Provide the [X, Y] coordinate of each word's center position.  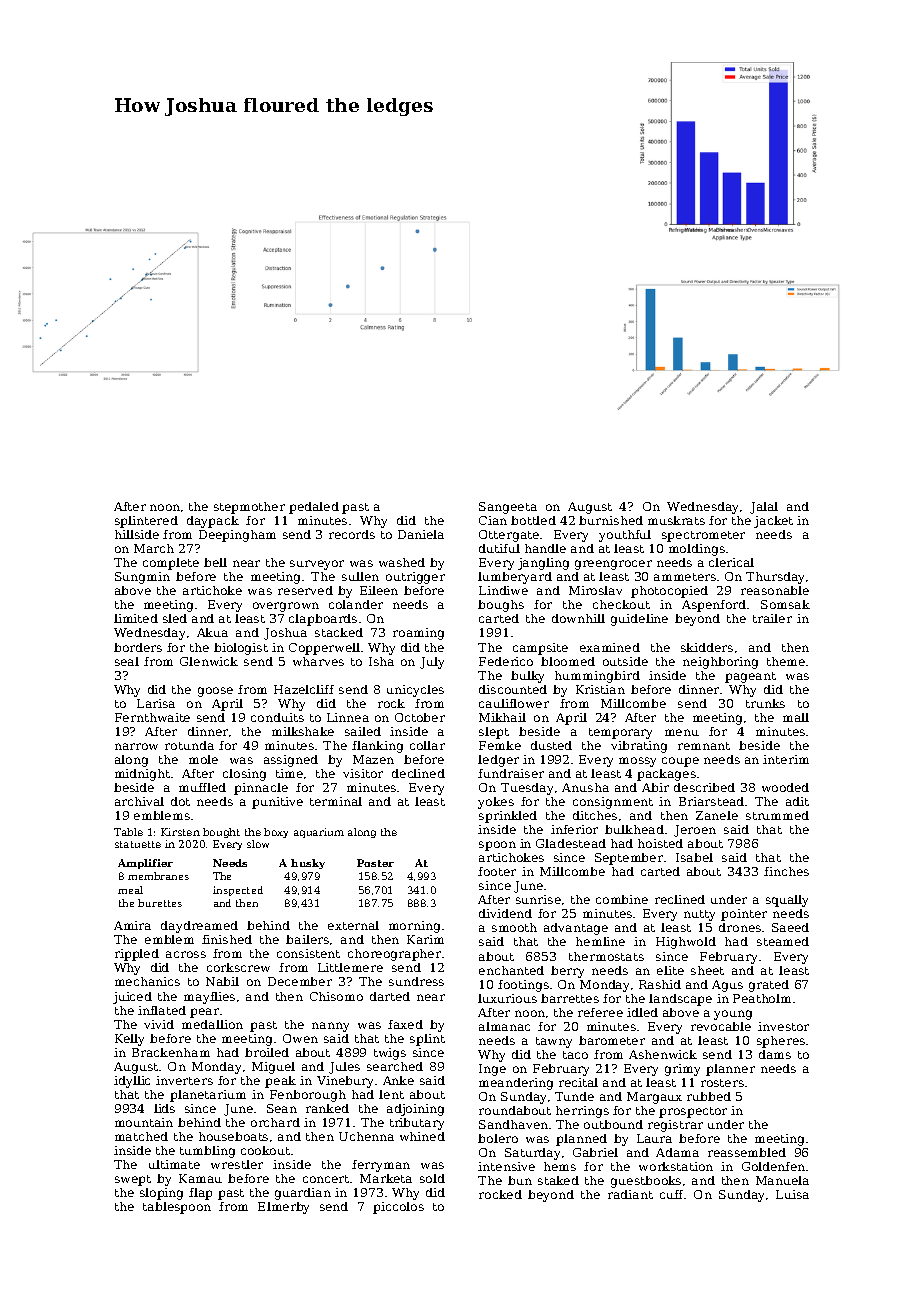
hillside [137, 534]
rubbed [709, 1096]
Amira [132, 925]
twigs [390, 1054]
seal [127, 661]
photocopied [669, 592]
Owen [300, 1038]
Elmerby [283, 1208]
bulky [527, 677]
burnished [611, 520]
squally [787, 901]
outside [625, 661]
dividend [505, 913]
